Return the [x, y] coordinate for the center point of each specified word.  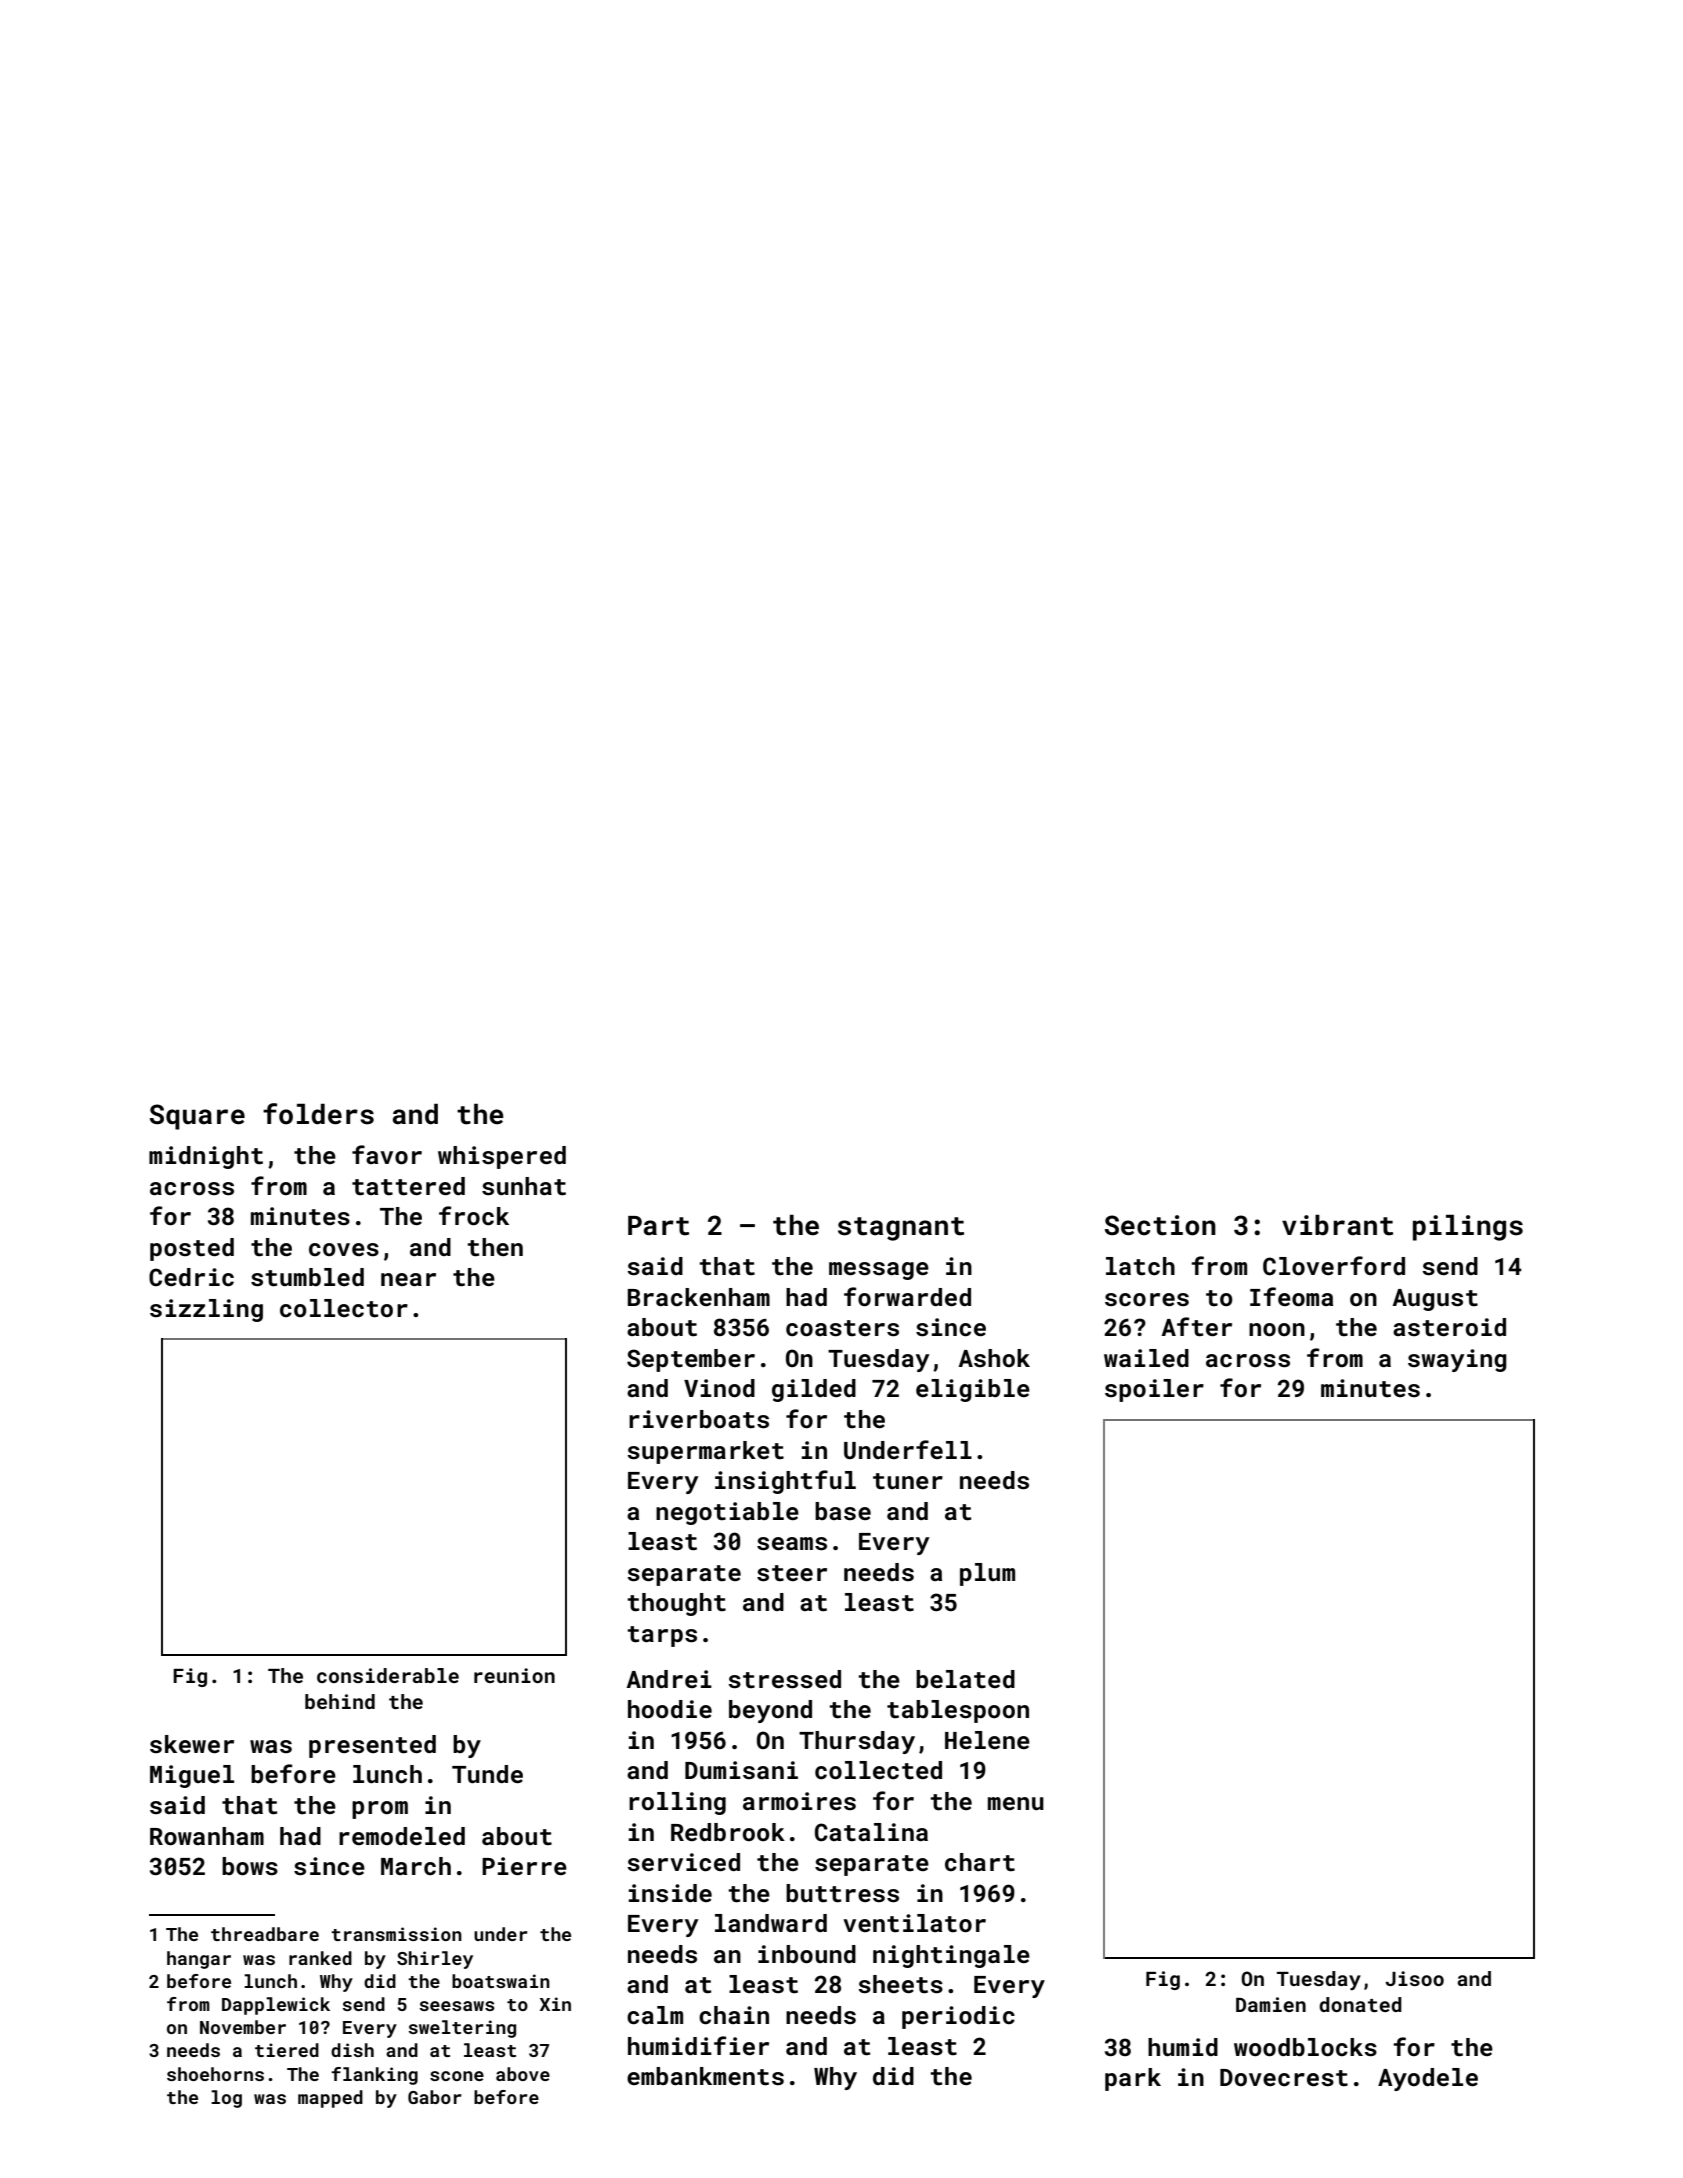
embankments [705, 2076]
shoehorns [215, 2074]
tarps [662, 1636]
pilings [1468, 1228]
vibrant [1337, 1225]
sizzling [206, 1310]
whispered [502, 1157]
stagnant [901, 1229]
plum [987, 1574]
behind [340, 1701]
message [879, 1271]
